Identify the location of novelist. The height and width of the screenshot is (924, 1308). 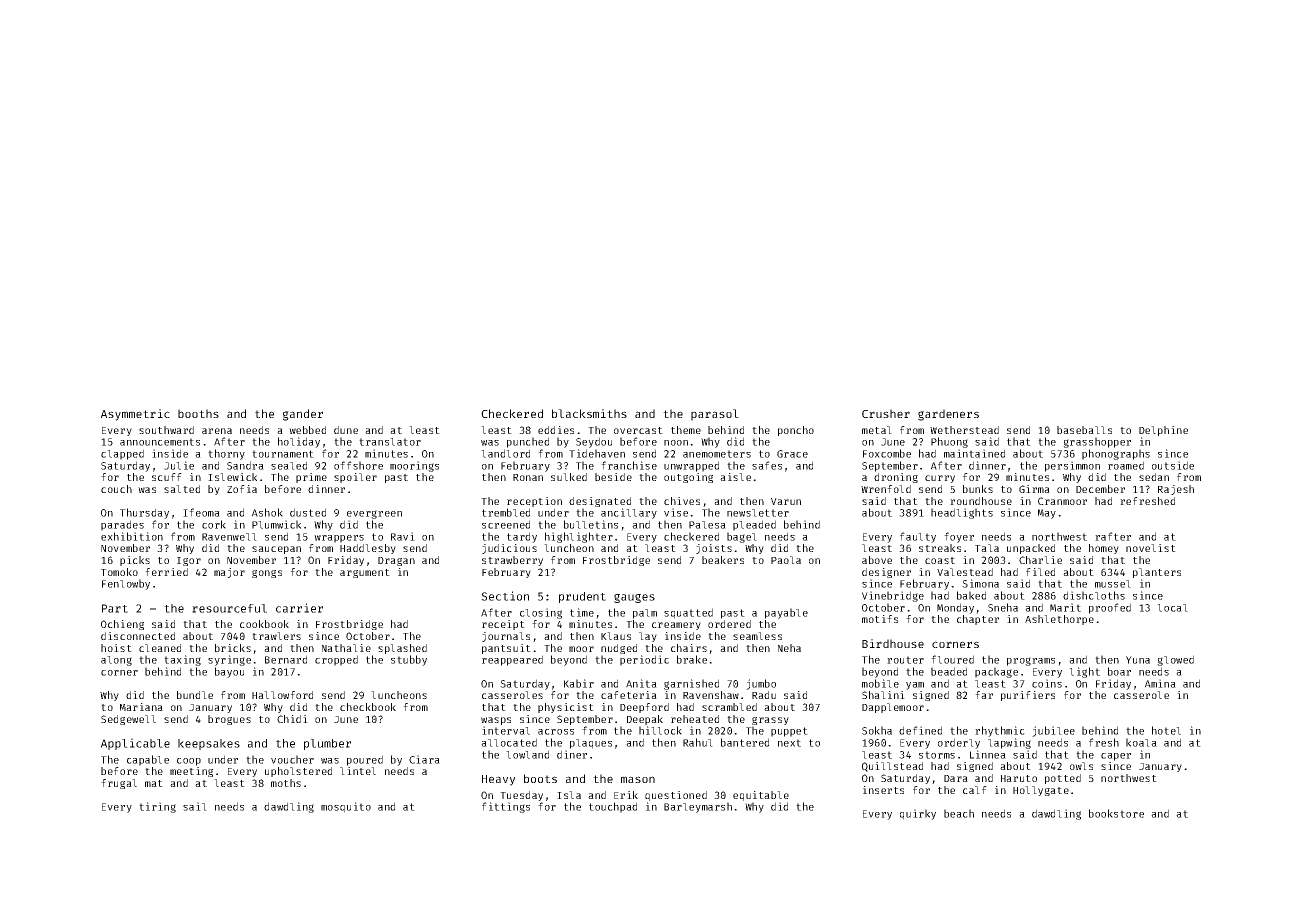
(1151, 548).
